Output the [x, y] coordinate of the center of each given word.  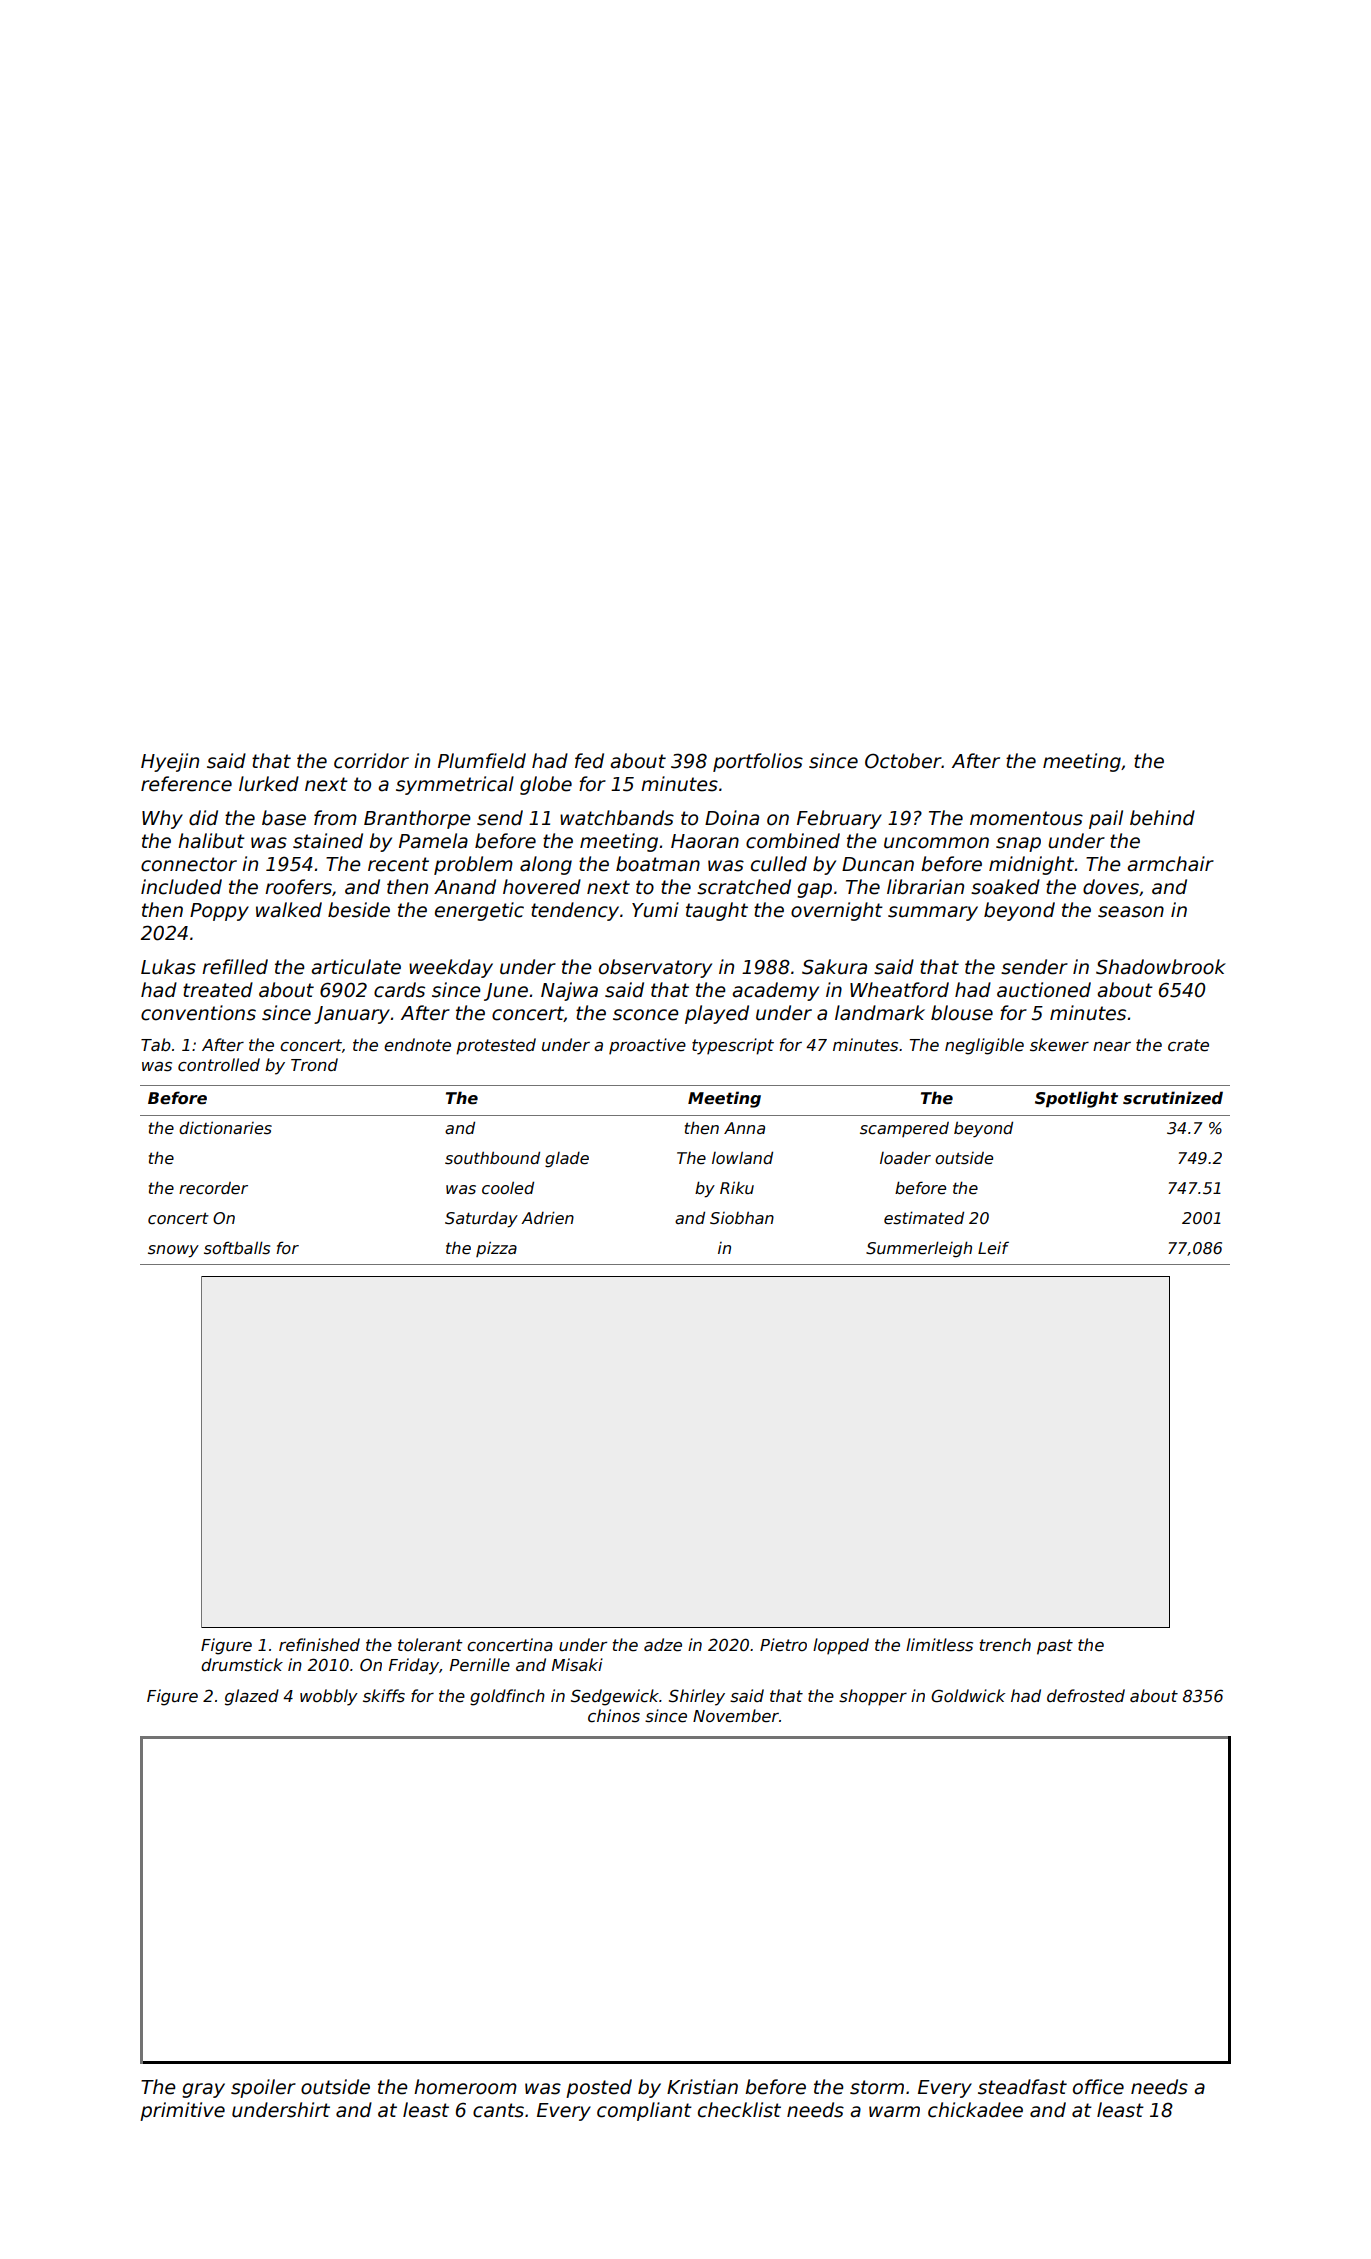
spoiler [263, 2088]
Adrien [547, 1218]
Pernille [480, 1665]
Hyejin [170, 762]
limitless [939, 1645]
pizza [496, 1249]
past [1055, 1647]
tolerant [430, 1645]
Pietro [783, 1645]
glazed [252, 1697]
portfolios [758, 762]
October [903, 761]
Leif [993, 1248]
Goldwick [968, 1696]
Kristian [702, 2087]
